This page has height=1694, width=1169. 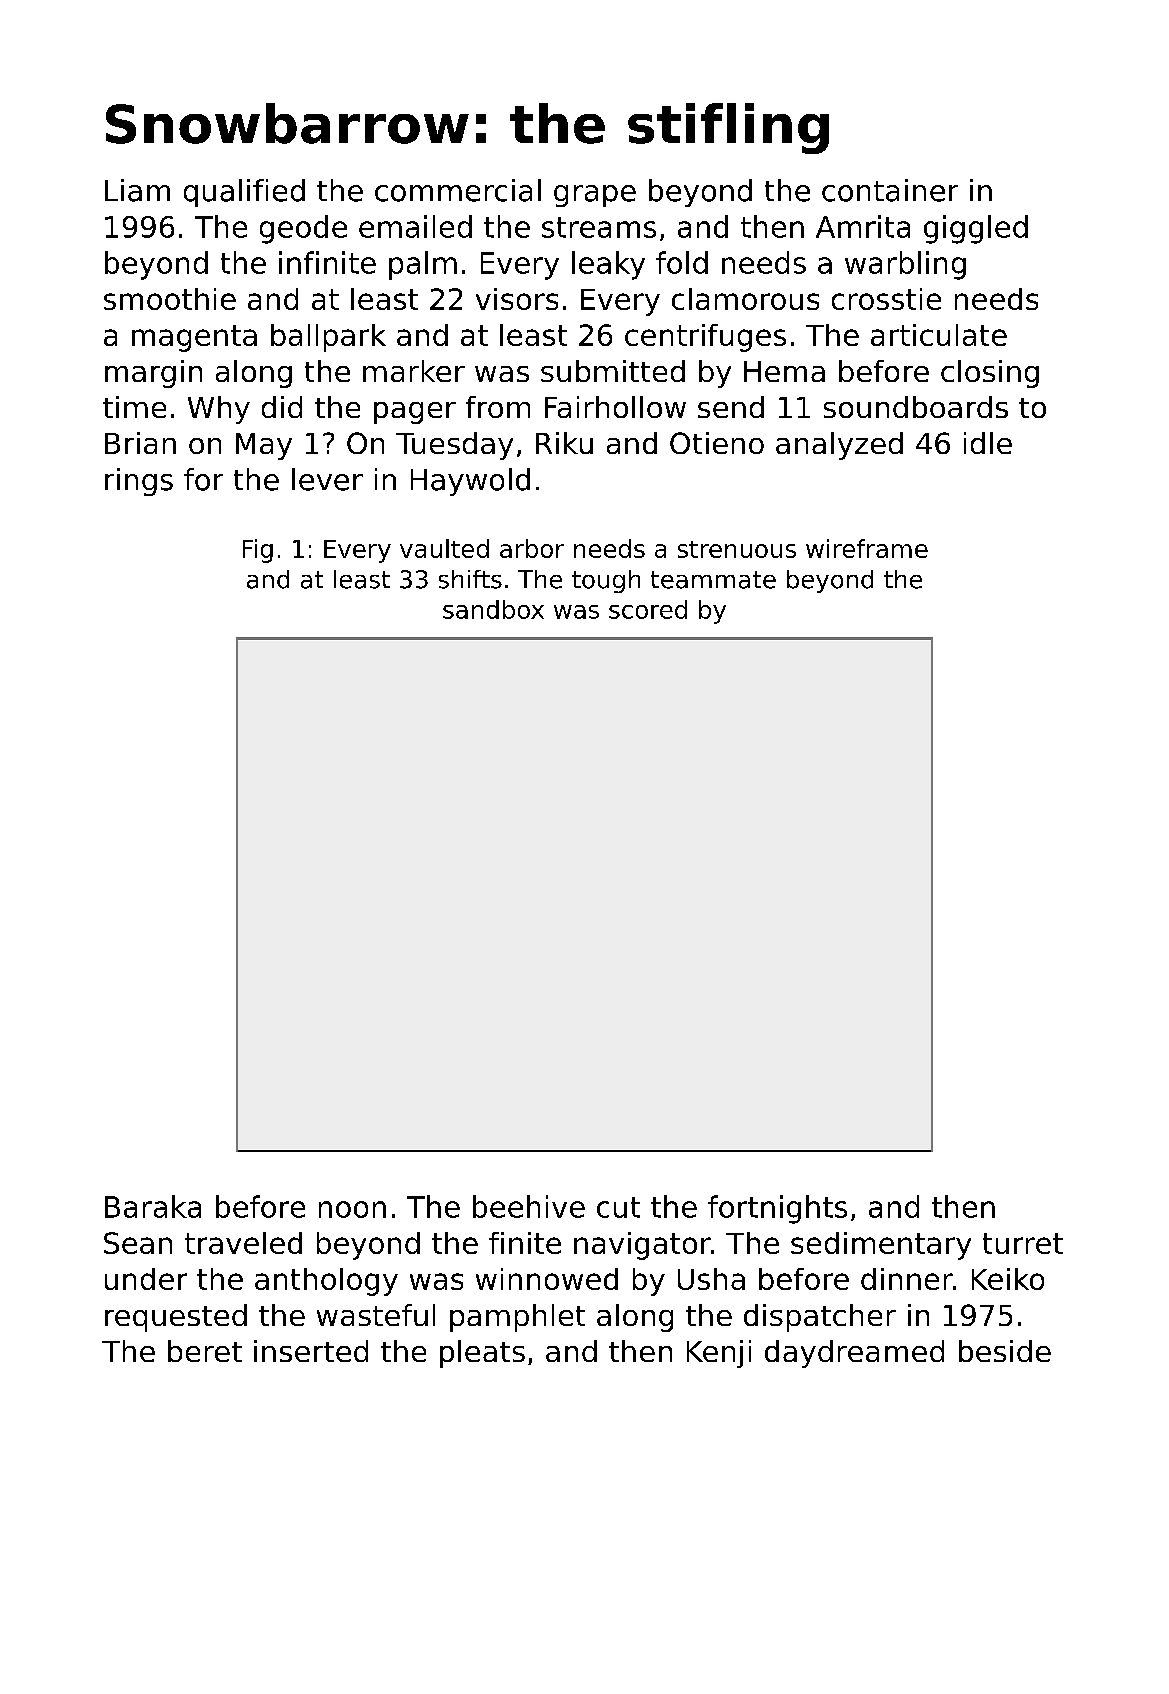 I want to click on shifts, so click(x=470, y=579).
